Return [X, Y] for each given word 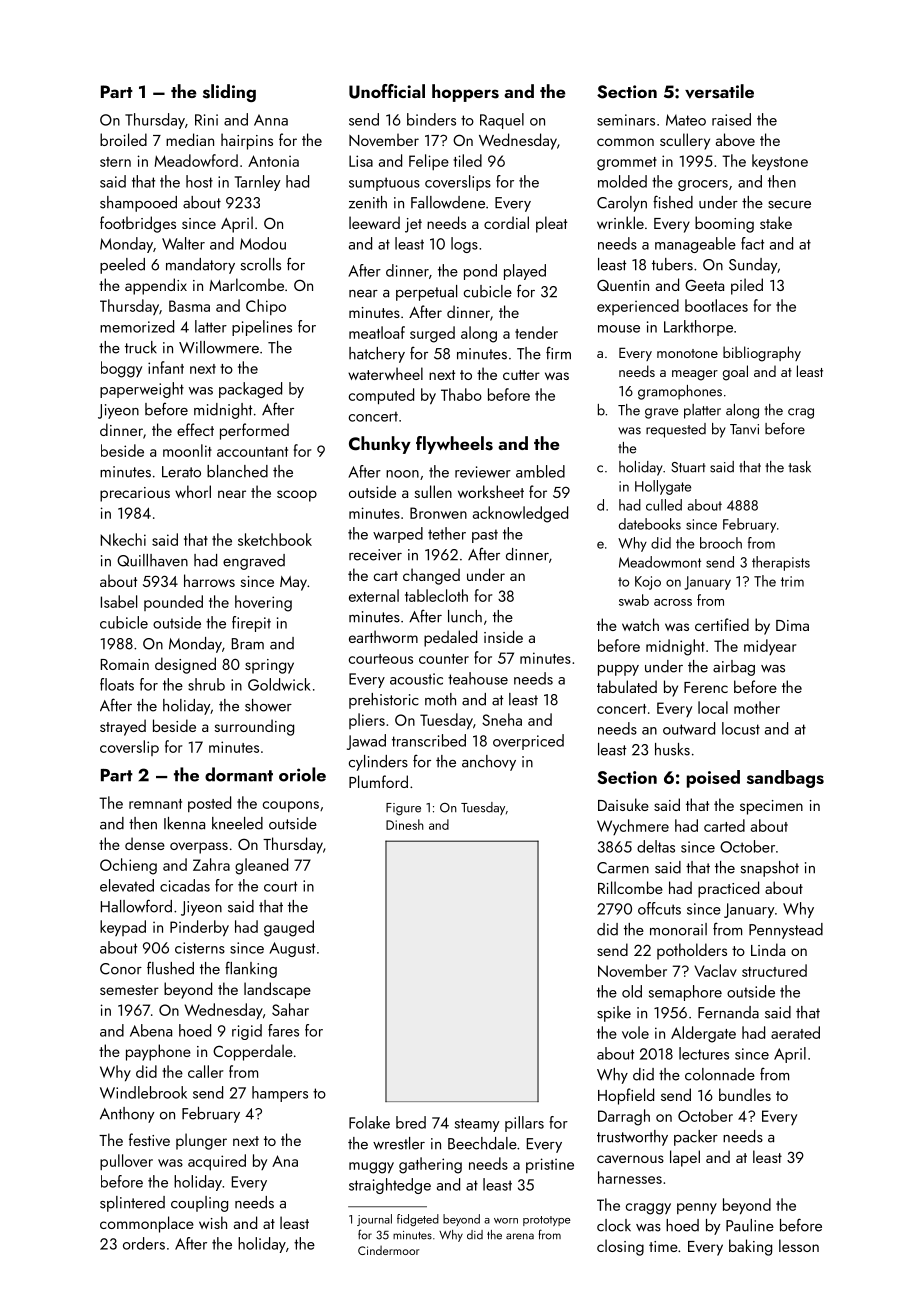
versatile [719, 91]
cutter [521, 375]
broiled [123, 139]
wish [213, 1222]
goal [735, 373]
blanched [237, 471]
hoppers [465, 93]
